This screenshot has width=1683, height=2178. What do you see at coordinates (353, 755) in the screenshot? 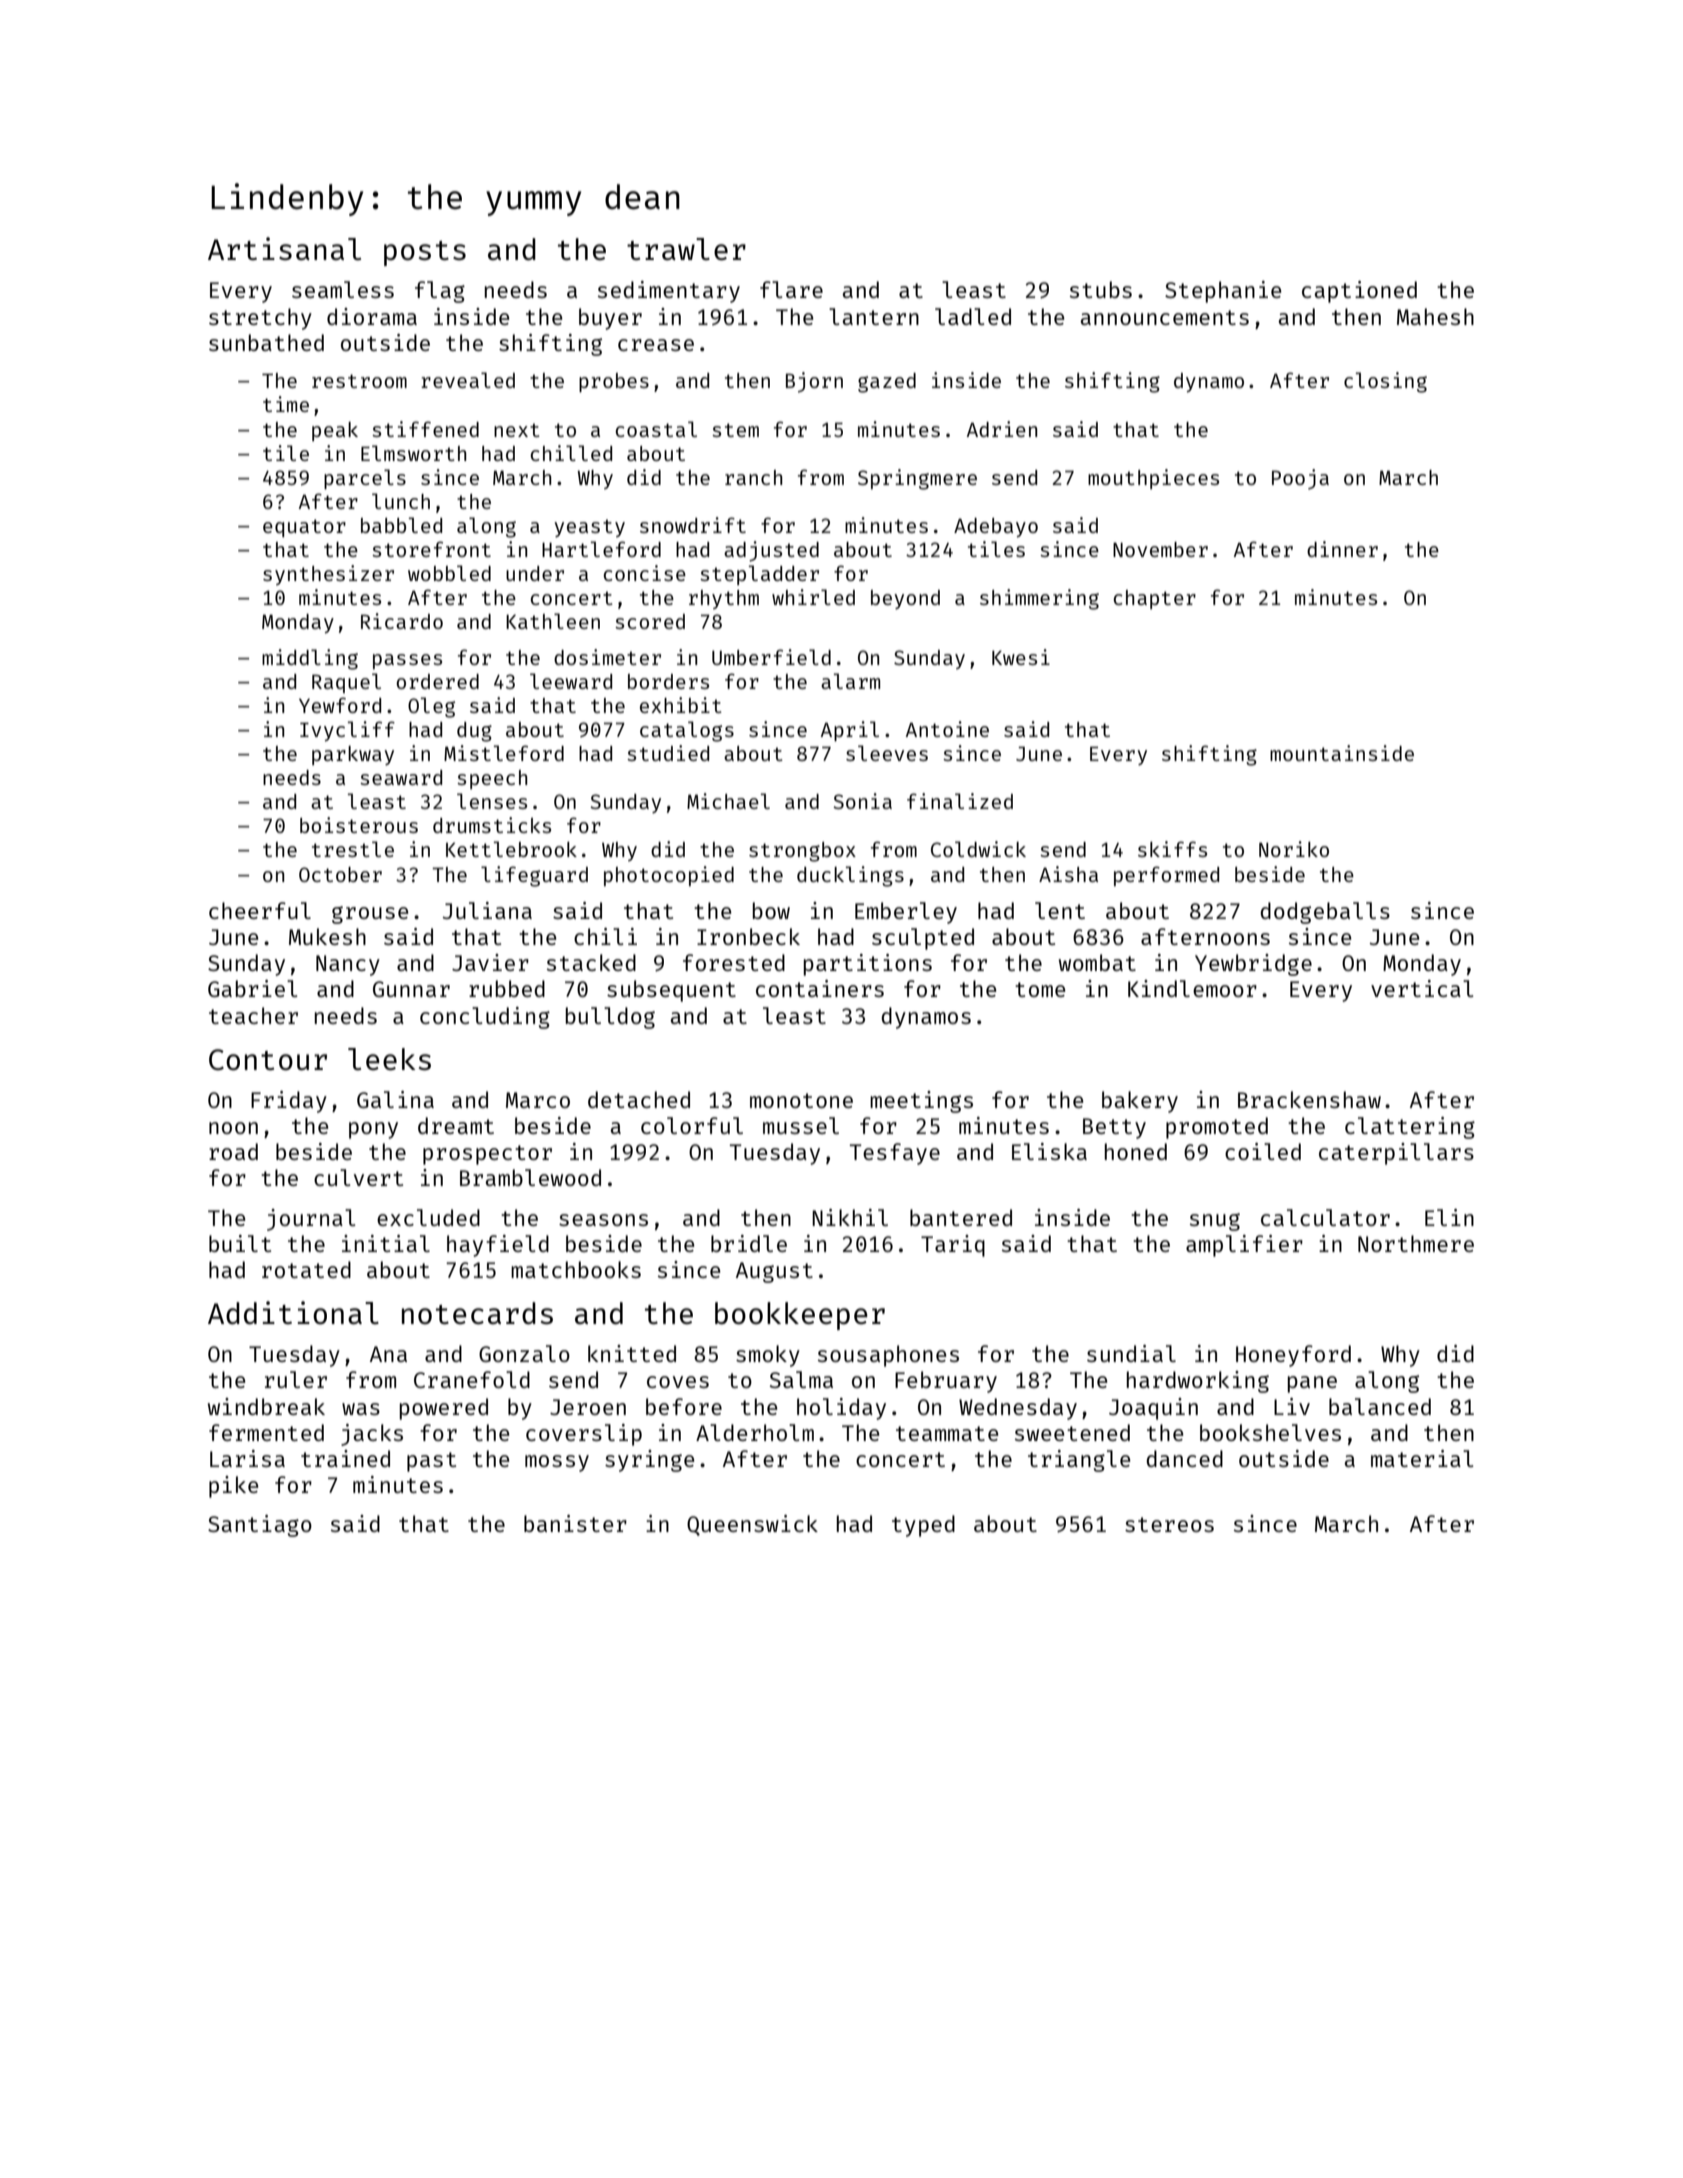
I see `parkway` at bounding box center [353, 755].
